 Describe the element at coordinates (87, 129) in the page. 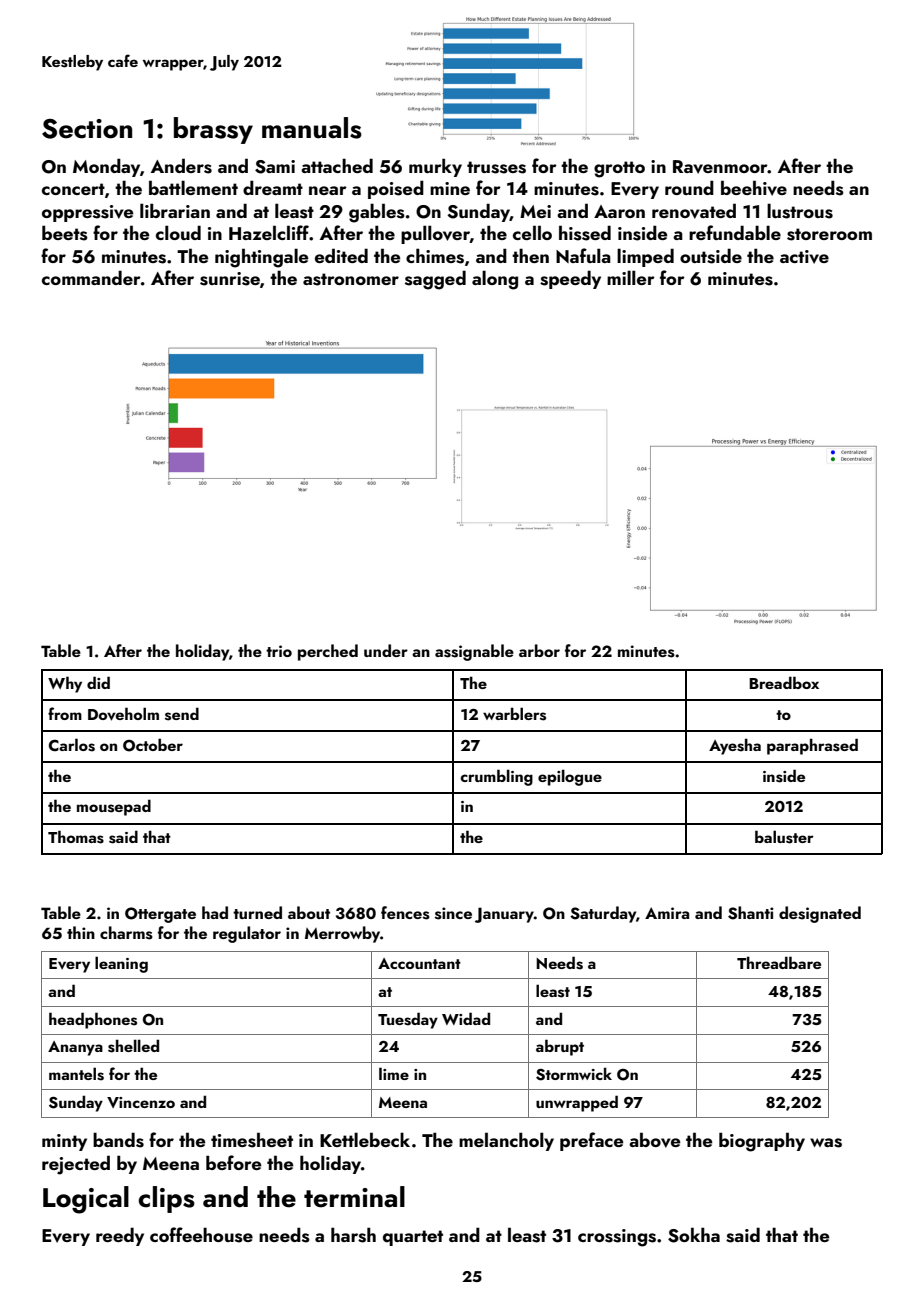

I see `Section` at that location.
